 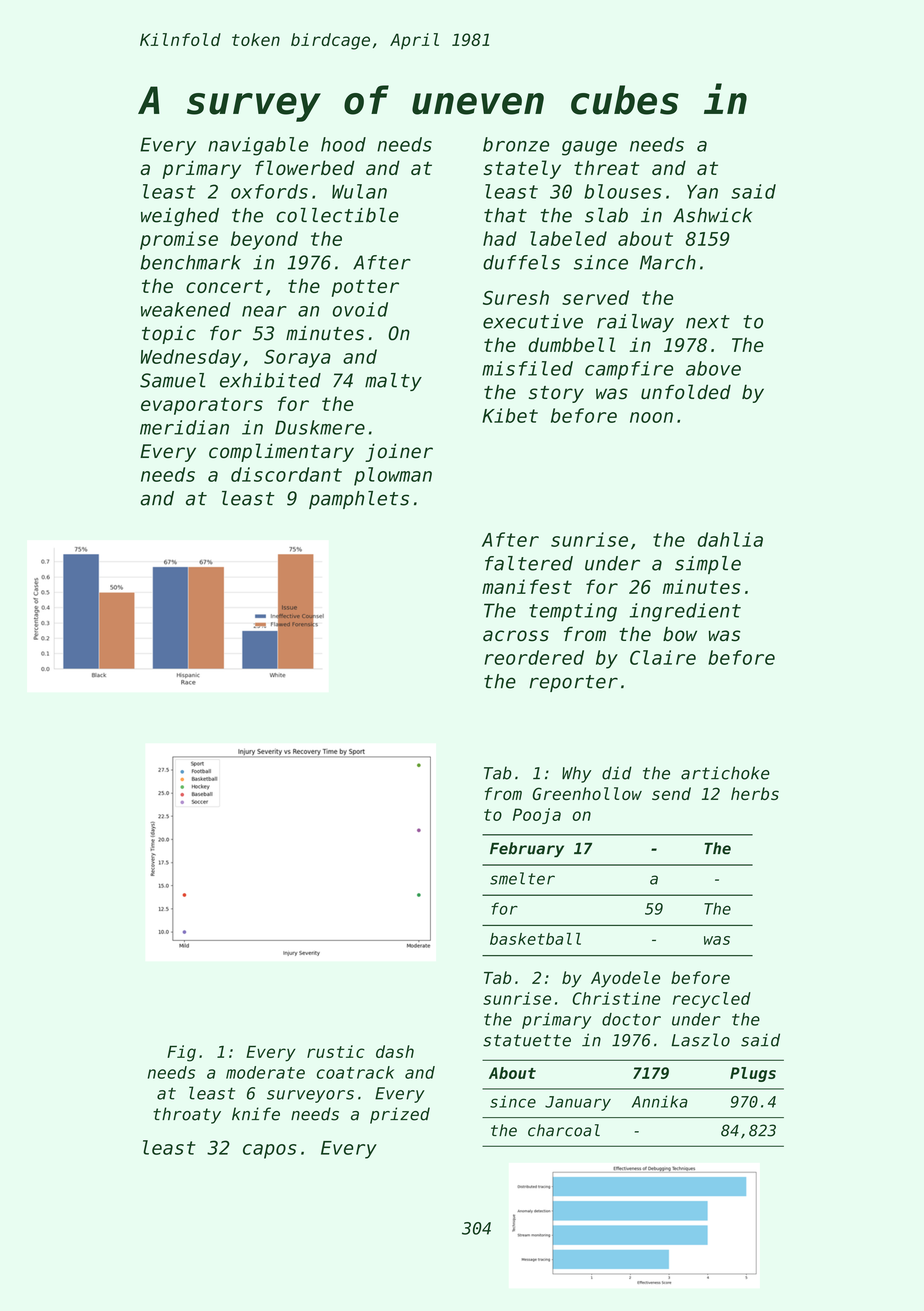 I want to click on noon, so click(x=651, y=417).
